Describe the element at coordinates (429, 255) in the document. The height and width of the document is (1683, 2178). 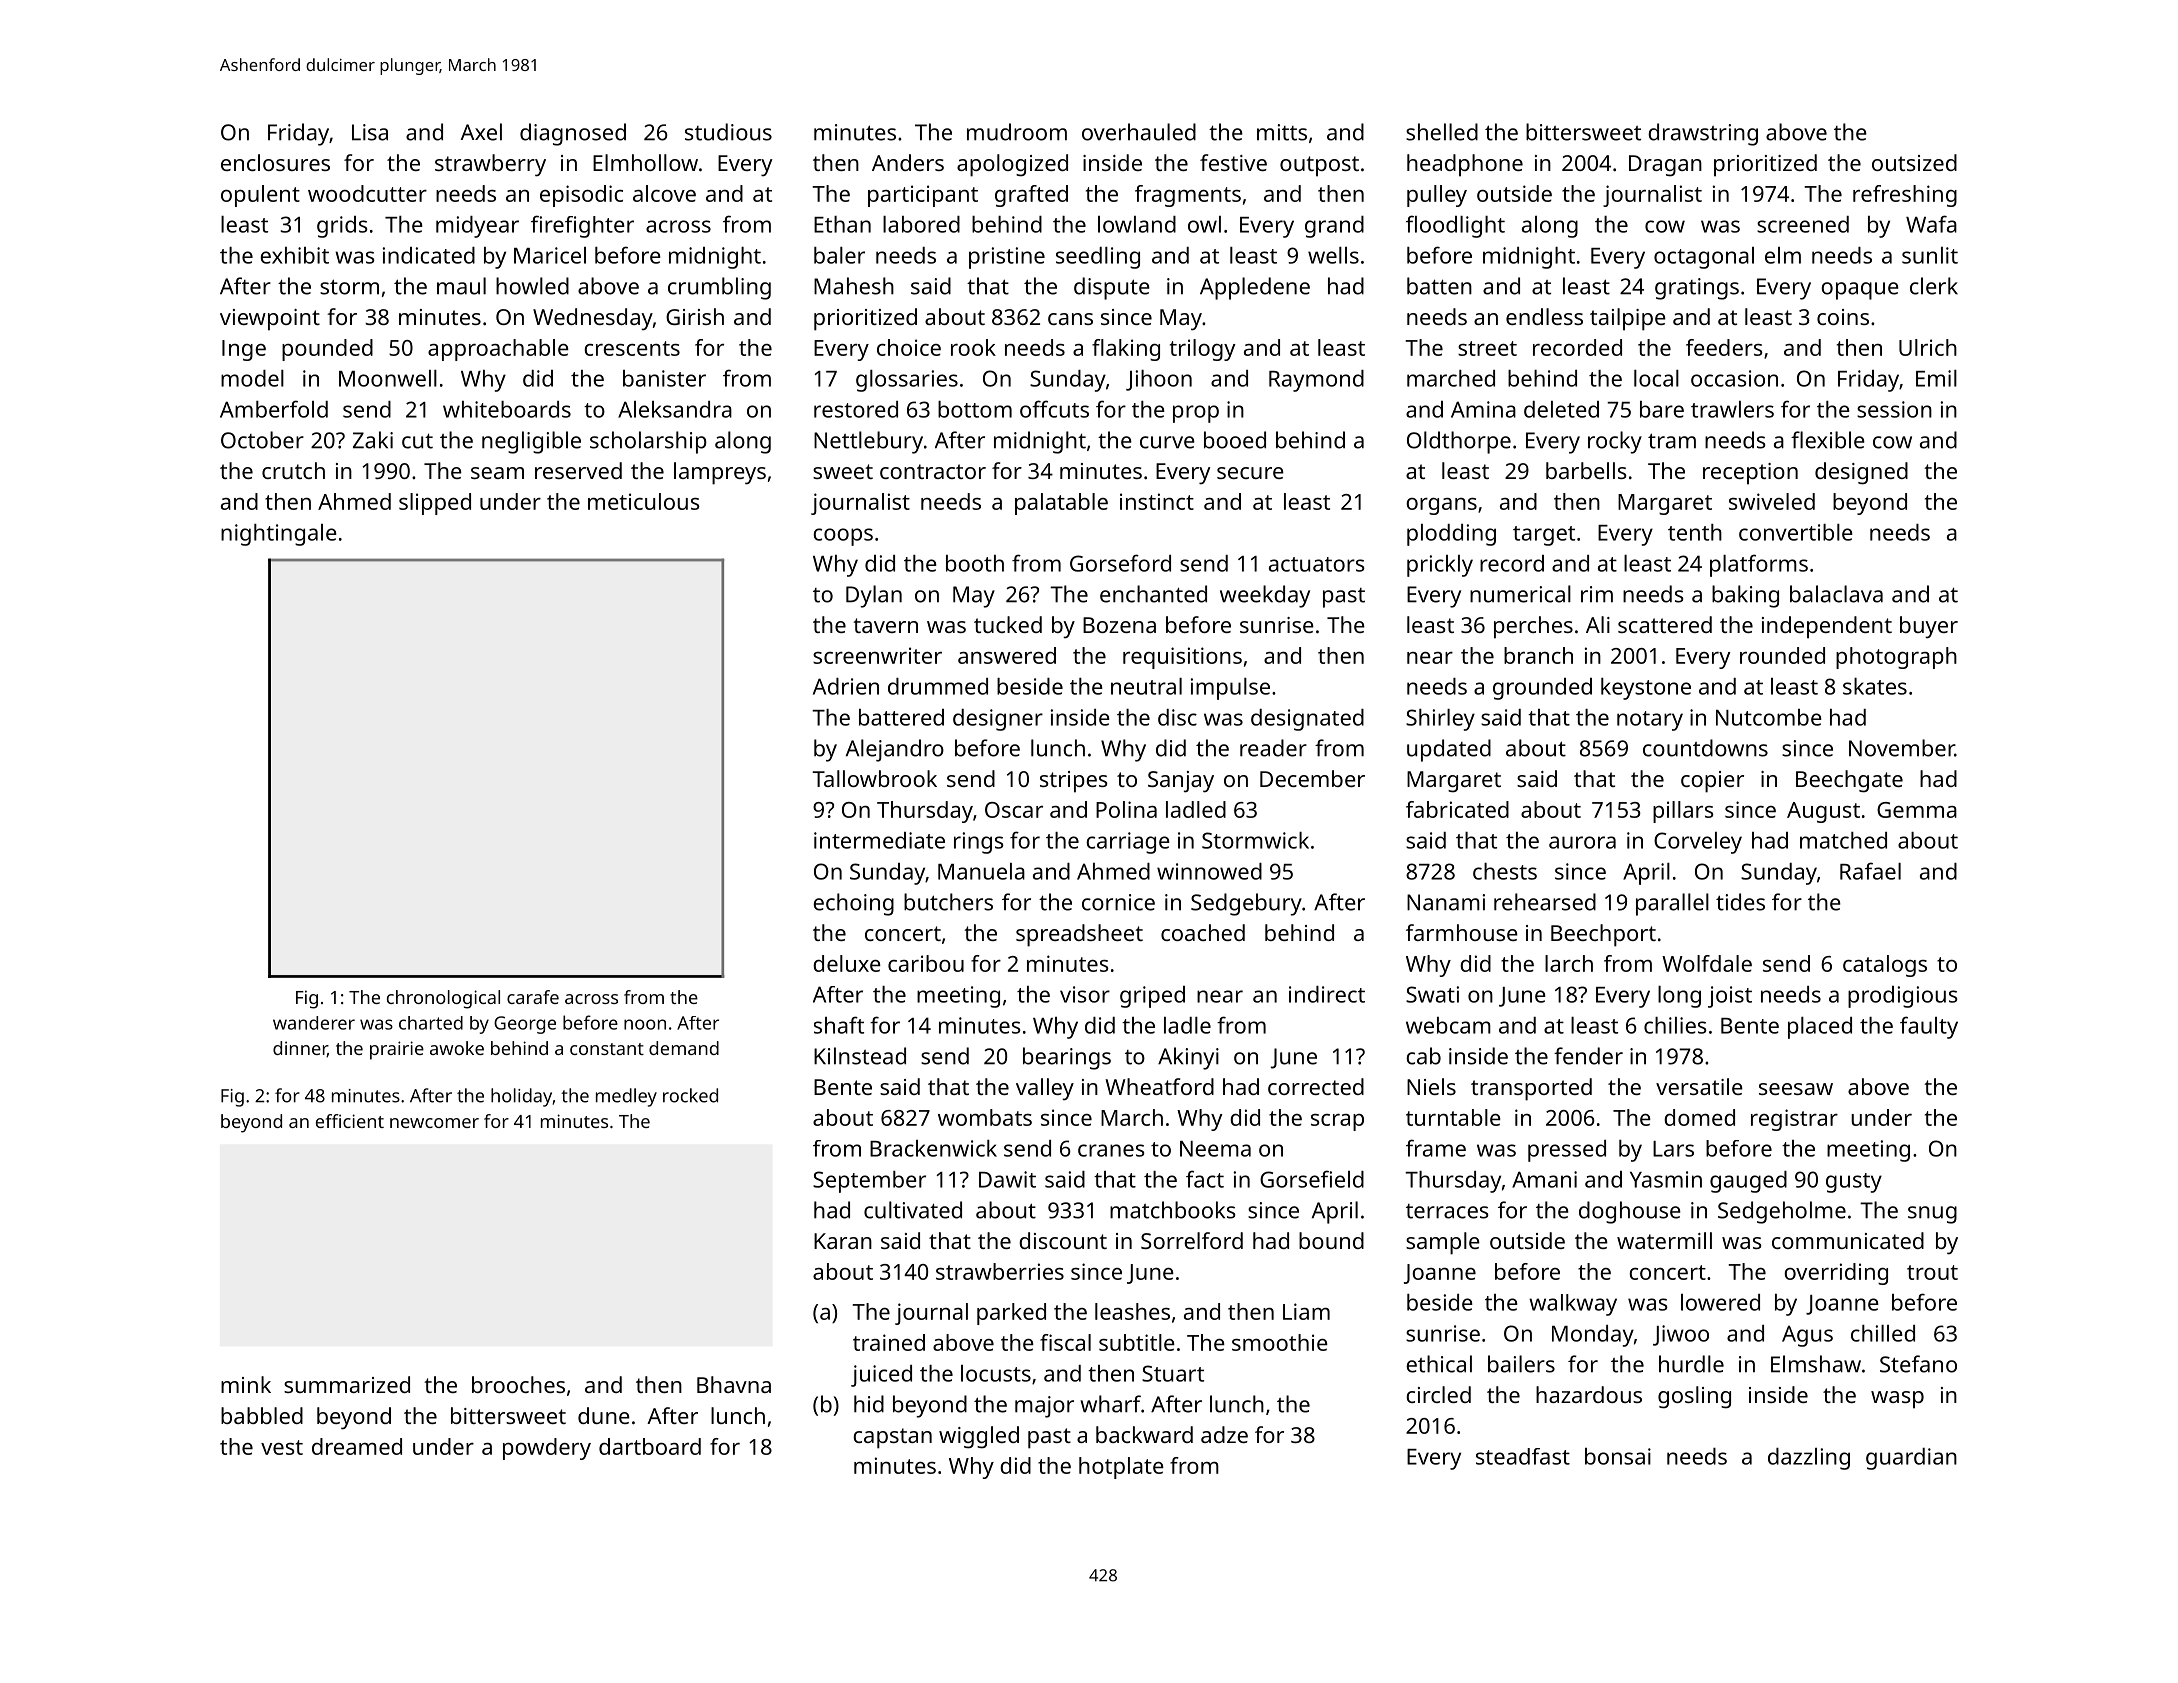
I see `indicated` at that location.
